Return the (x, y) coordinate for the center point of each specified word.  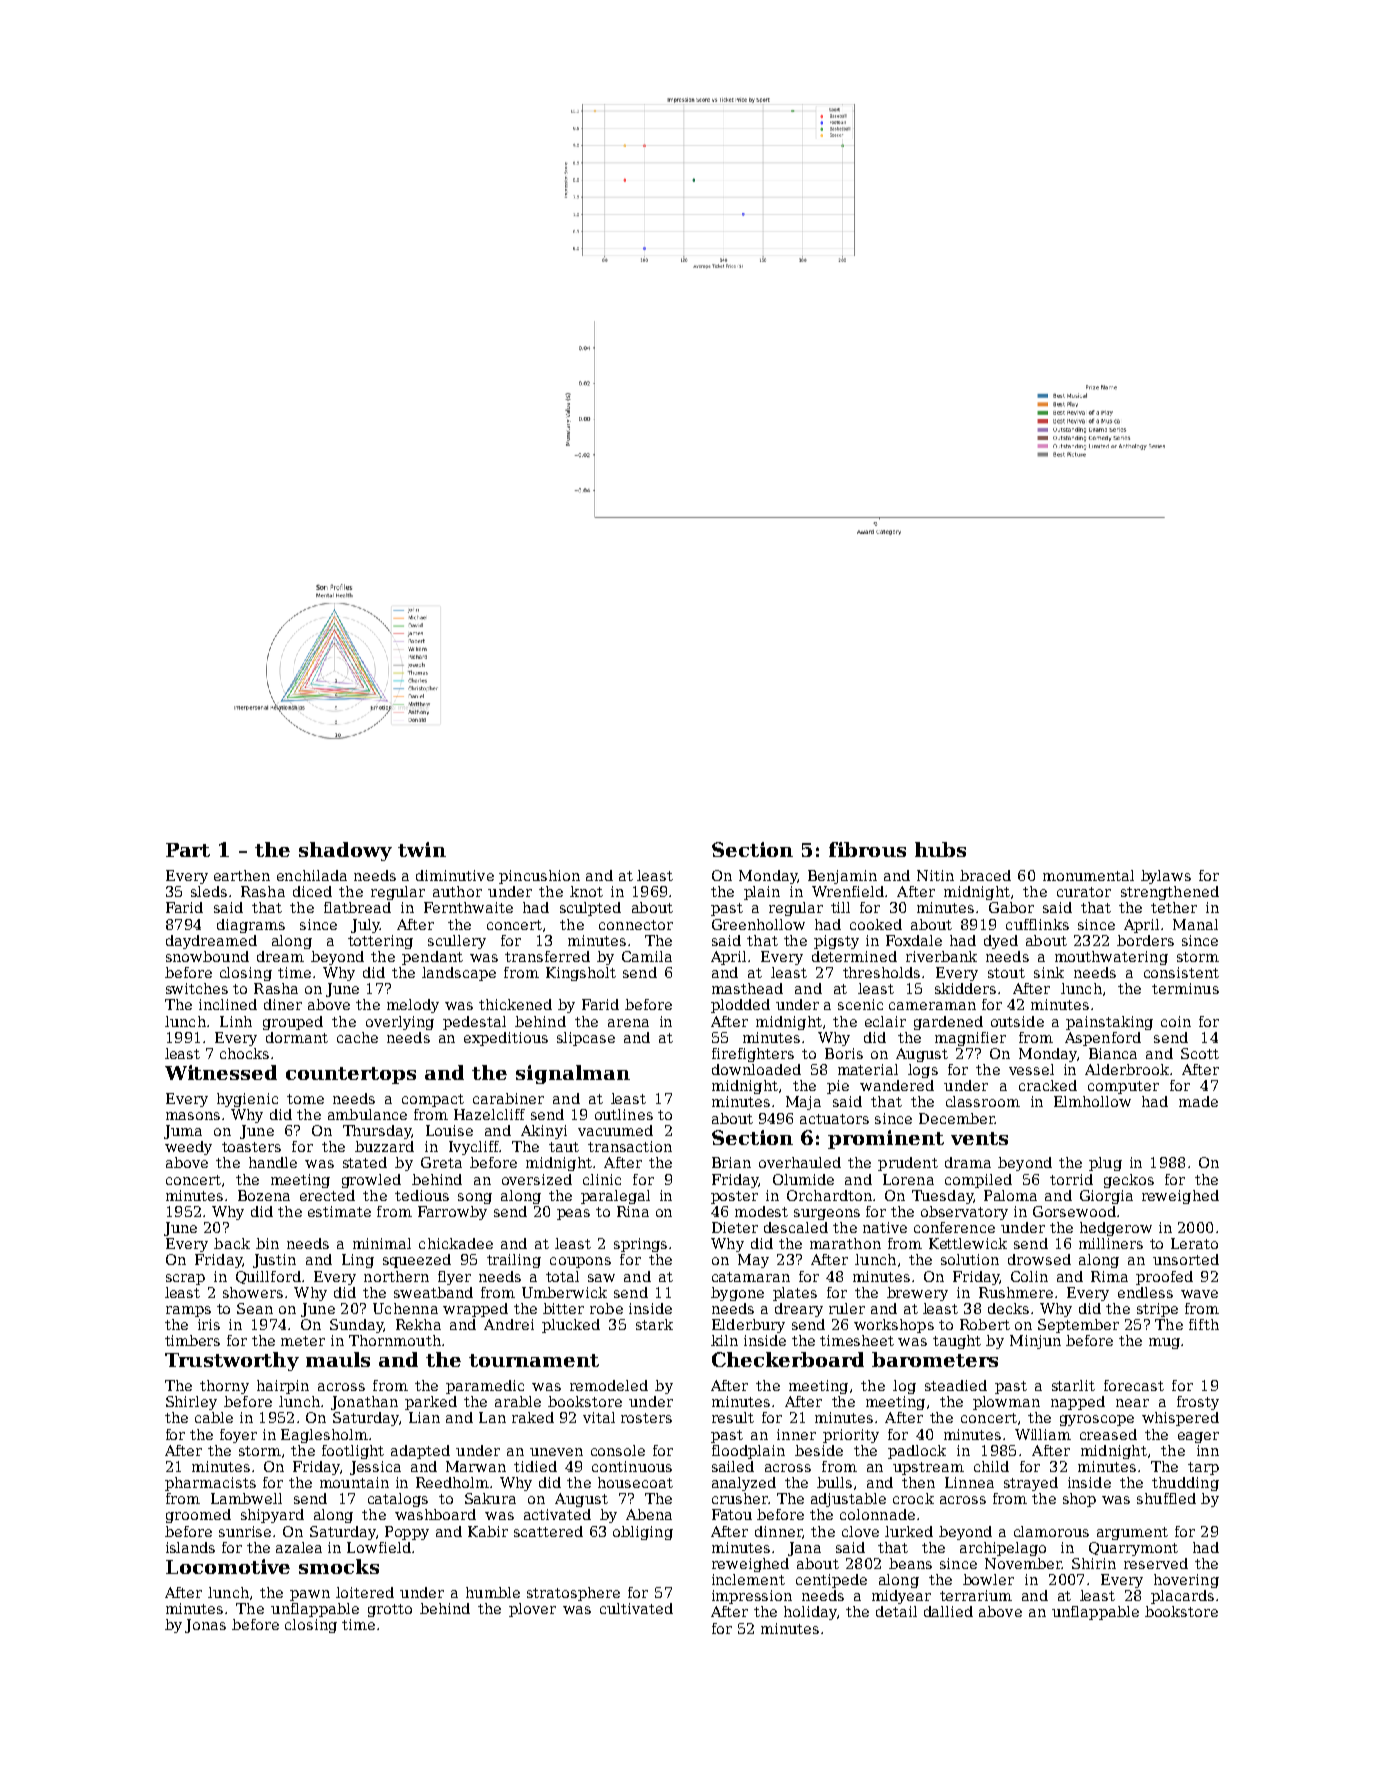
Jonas (205, 1626)
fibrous (867, 849)
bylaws (1166, 877)
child (991, 1466)
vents (979, 1138)
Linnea (969, 1482)
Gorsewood (1074, 1211)
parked (431, 1403)
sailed (733, 1466)
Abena (649, 1514)
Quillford (268, 1277)
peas (573, 1214)
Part (188, 850)
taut (564, 1147)
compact (433, 1100)
